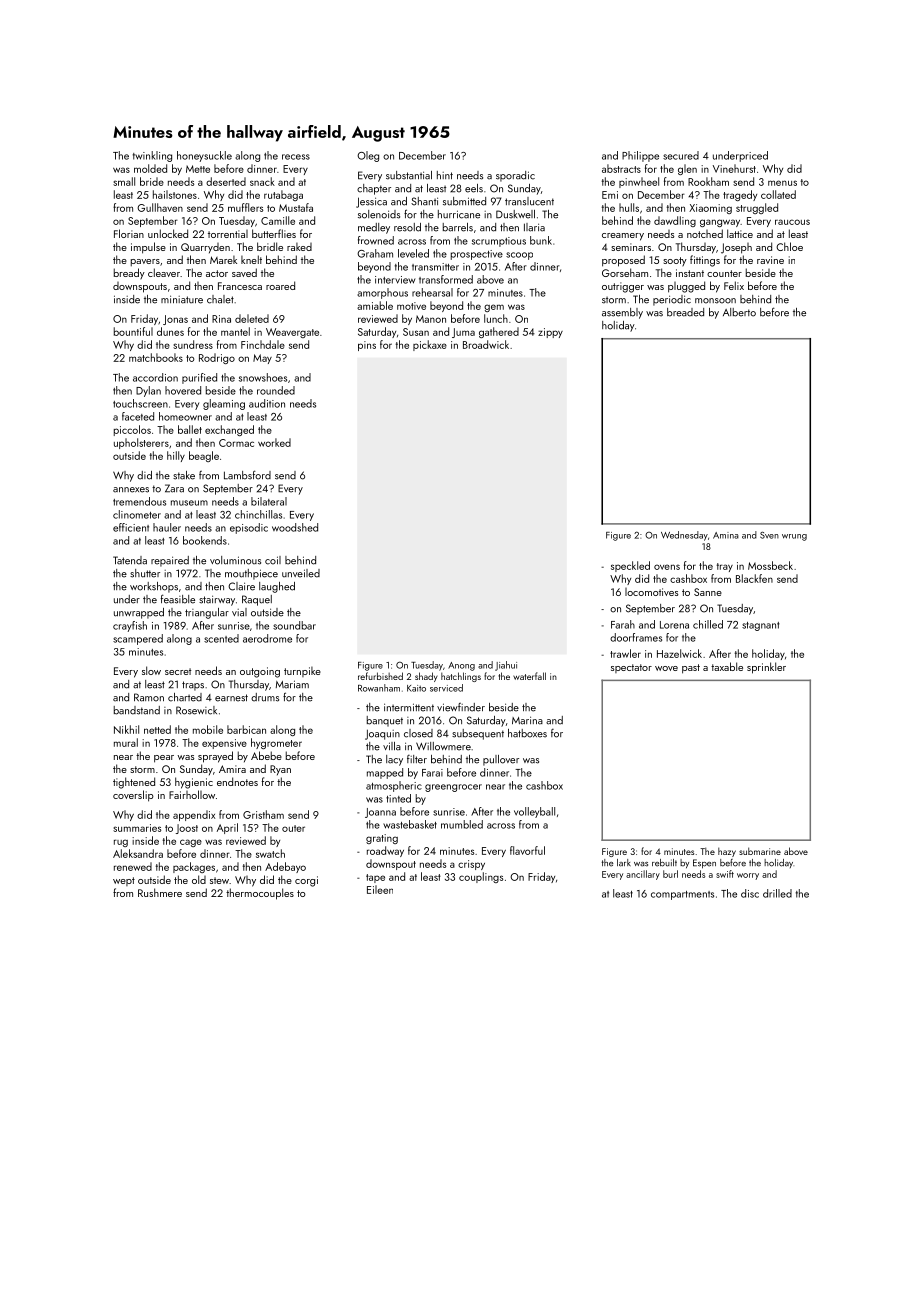 This page has height=1308, width=924. I want to click on breaded, so click(685, 312).
